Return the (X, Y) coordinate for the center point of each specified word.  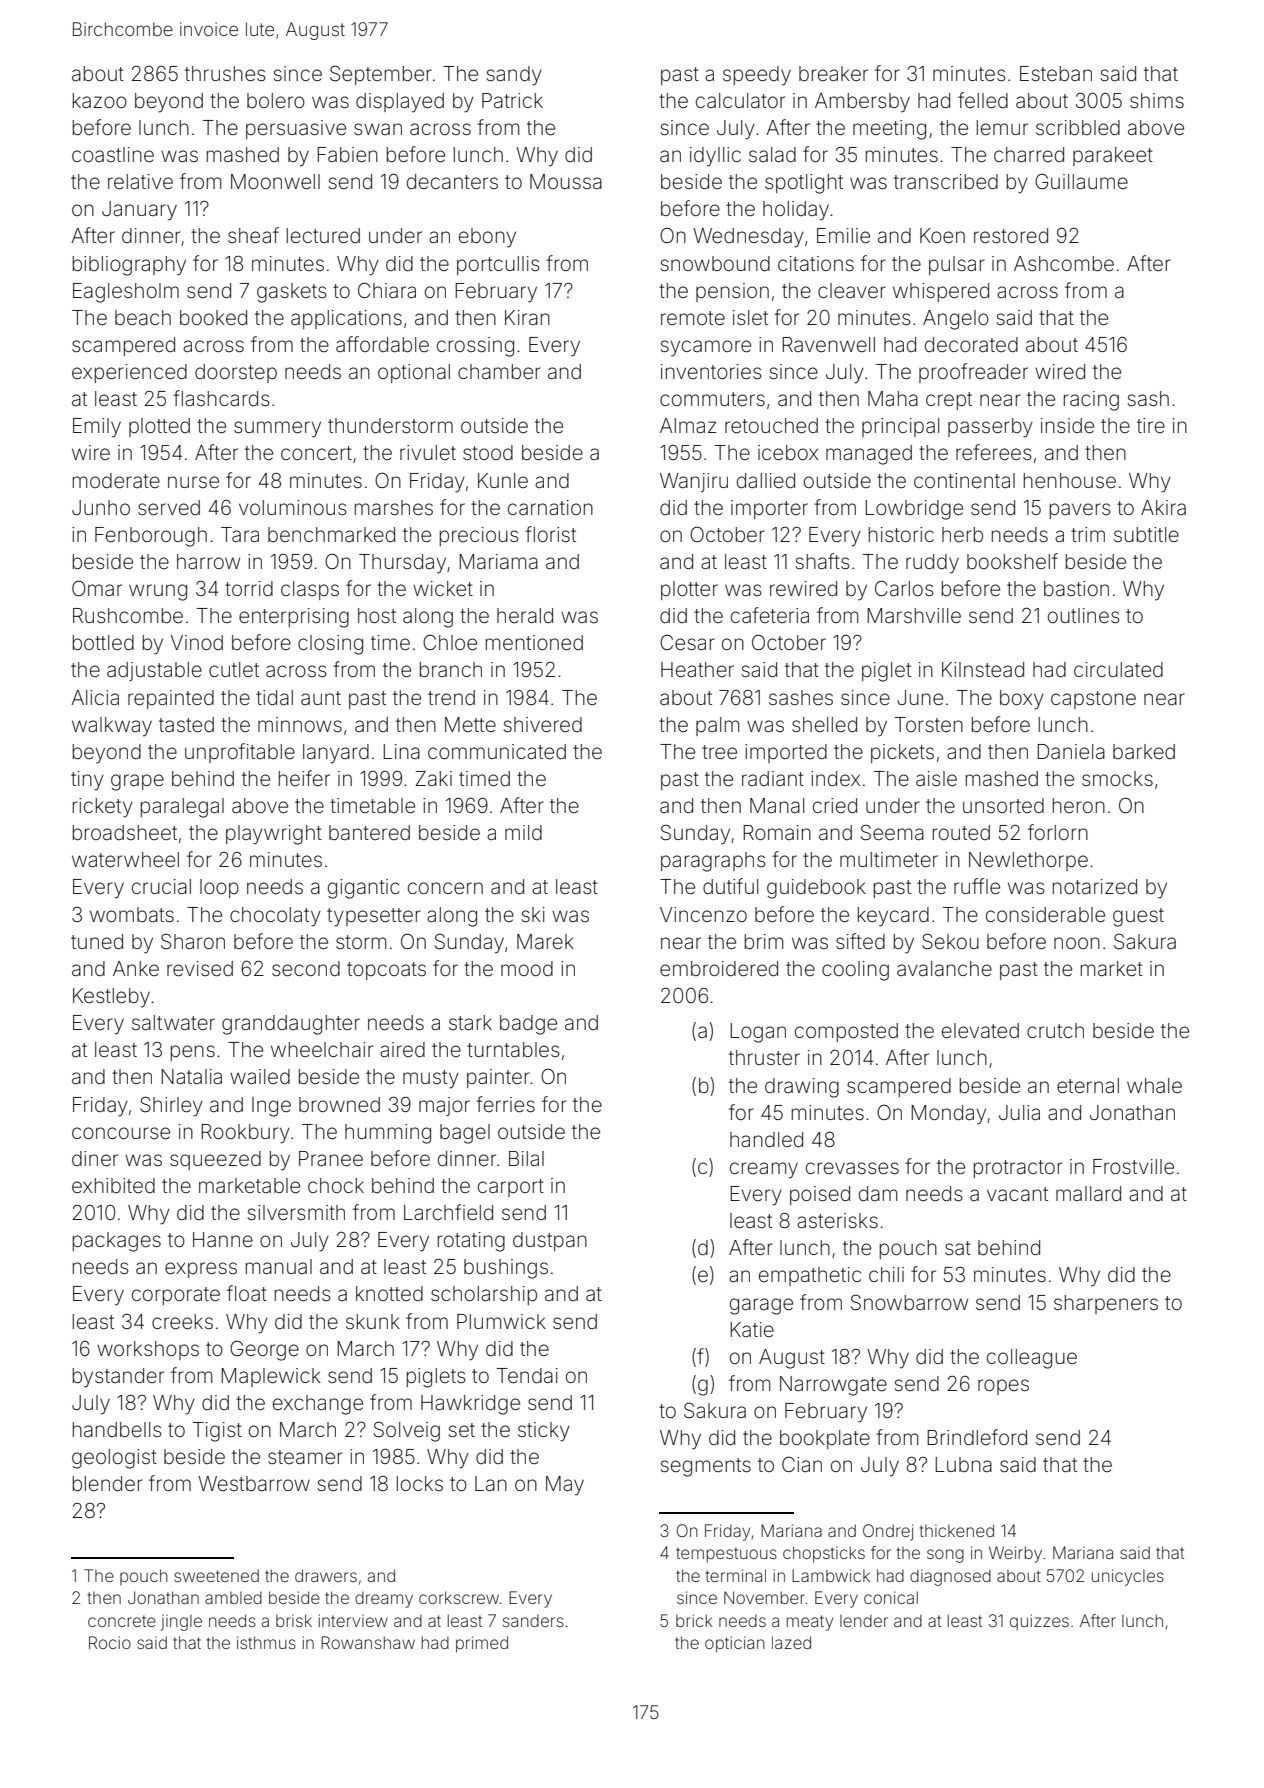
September (381, 75)
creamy (764, 1170)
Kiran (527, 317)
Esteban (1056, 73)
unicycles (1128, 1577)
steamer (305, 1457)
